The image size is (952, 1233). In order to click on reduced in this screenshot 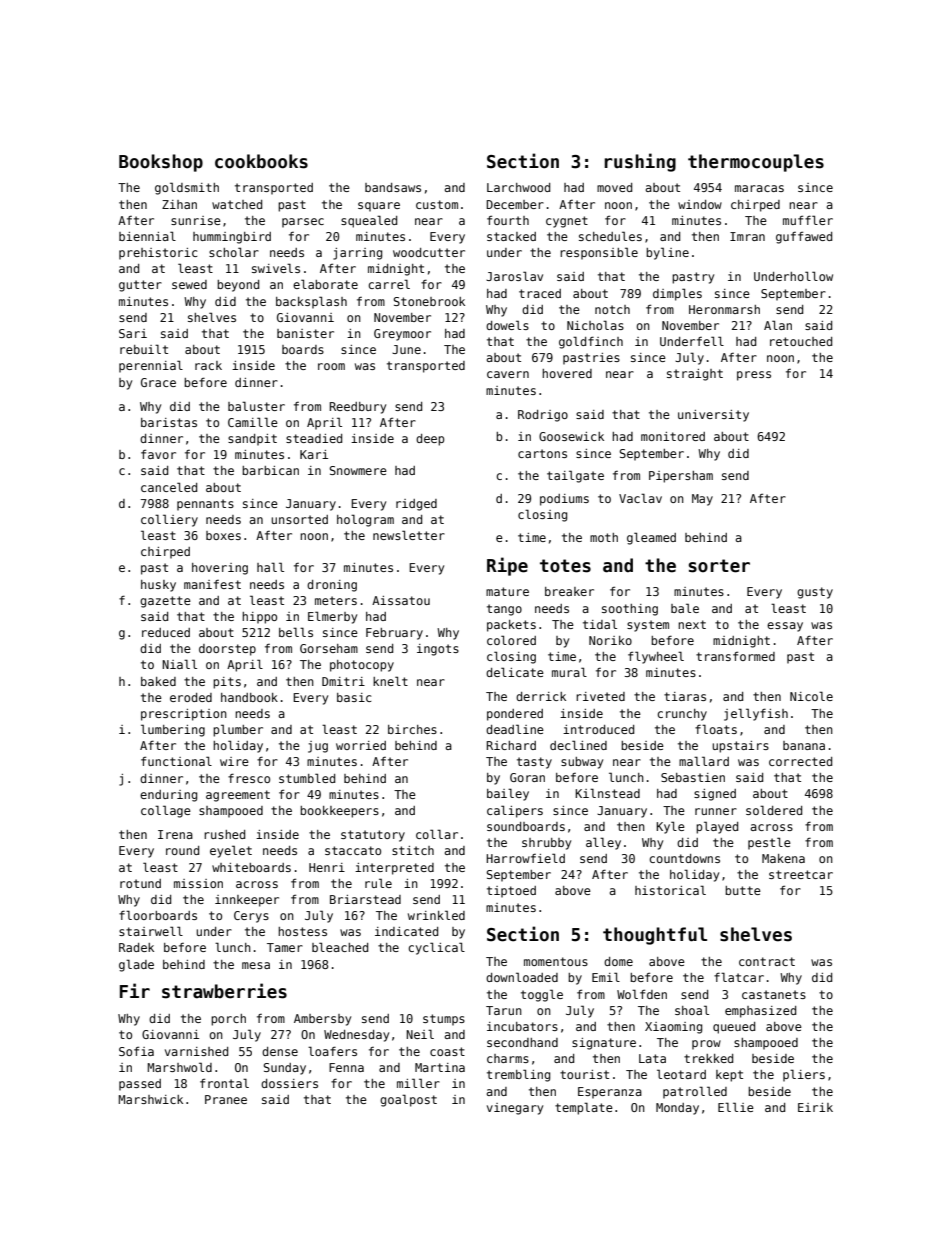, I will do `click(166, 632)`.
